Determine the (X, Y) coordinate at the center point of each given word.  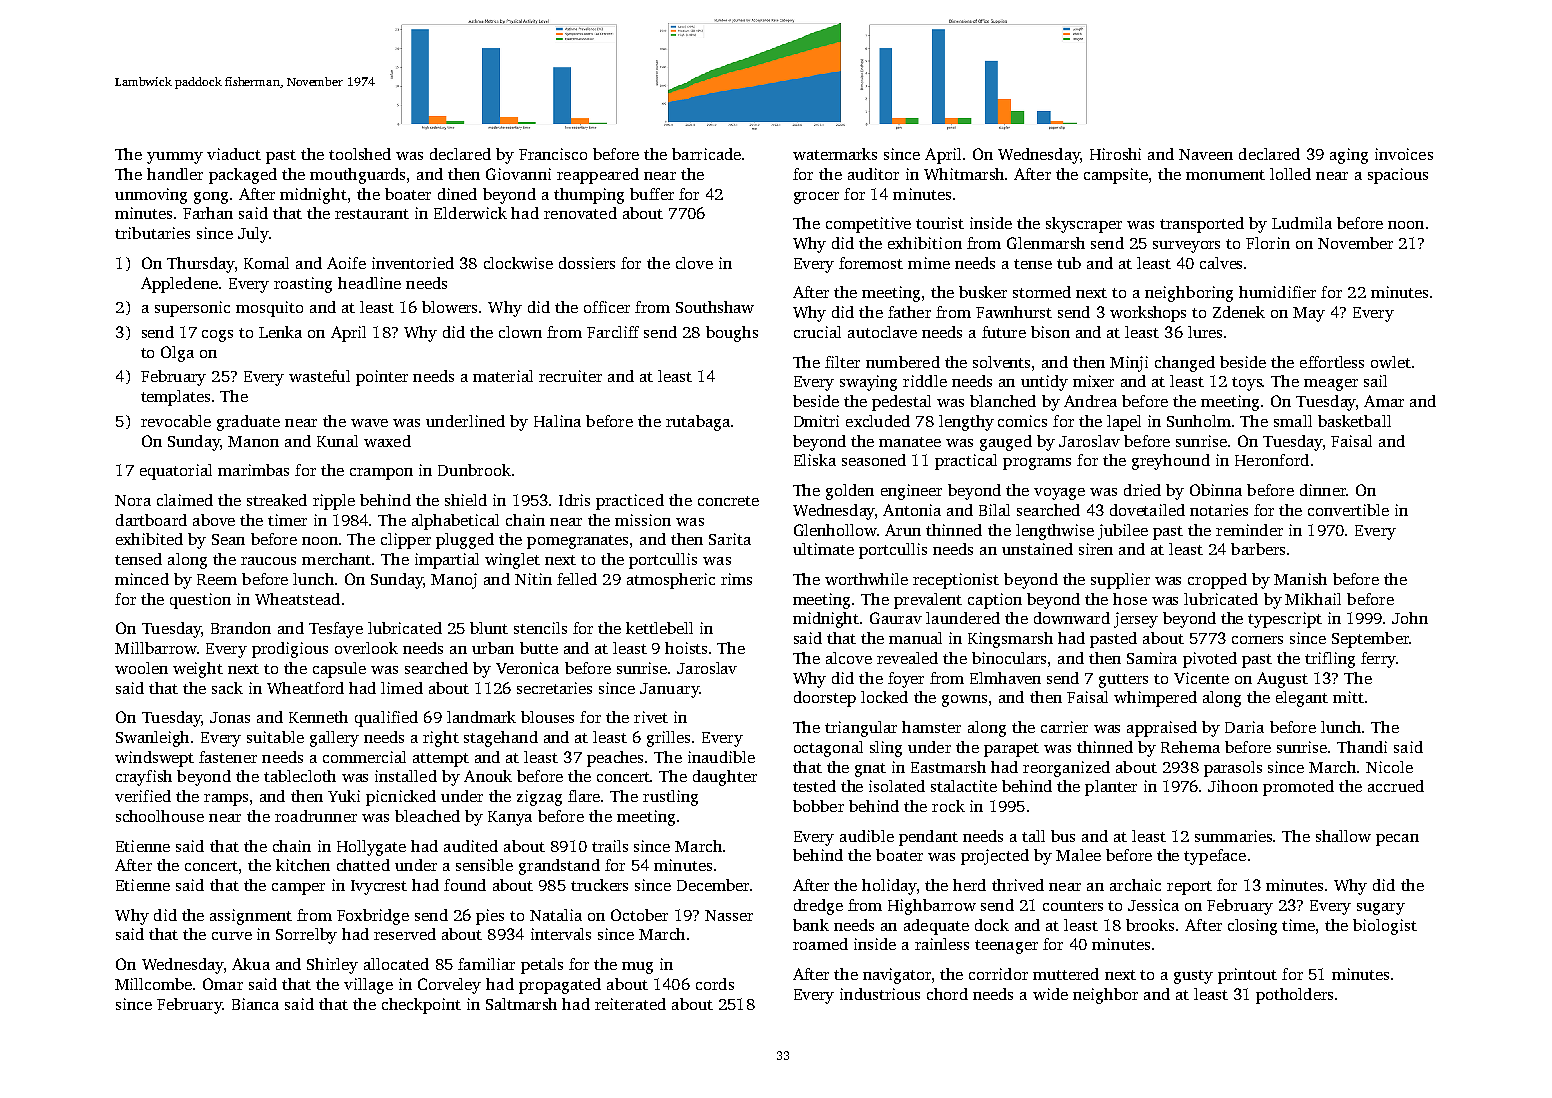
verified (143, 796)
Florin (1268, 243)
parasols (1233, 769)
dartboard (151, 520)
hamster (931, 727)
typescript (1285, 620)
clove (694, 263)
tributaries (152, 233)
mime (929, 263)
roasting (303, 285)
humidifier (1277, 292)
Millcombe (153, 984)
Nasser (729, 915)
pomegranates (577, 542)
